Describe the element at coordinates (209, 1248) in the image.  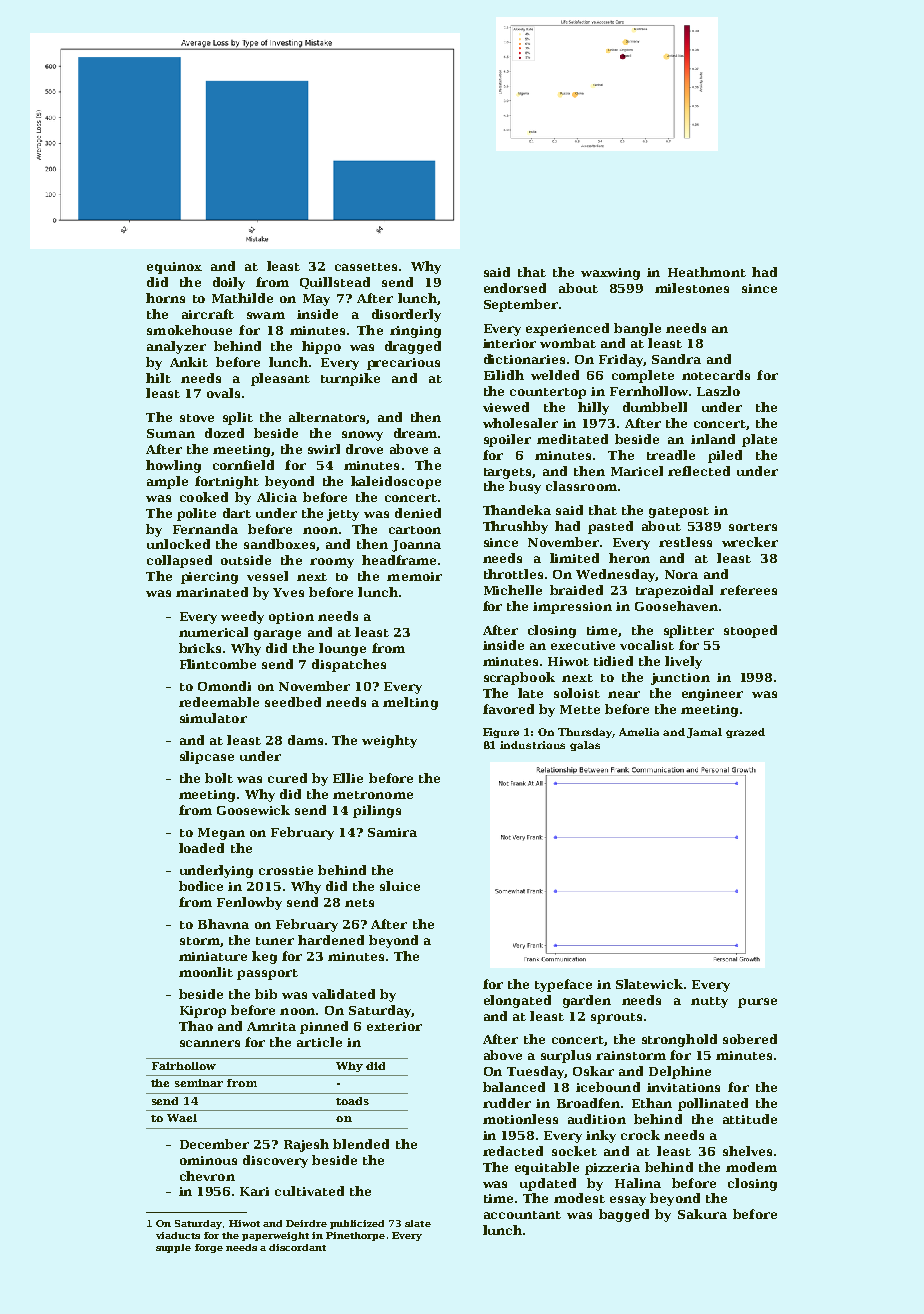
I see `forge` at that location.
